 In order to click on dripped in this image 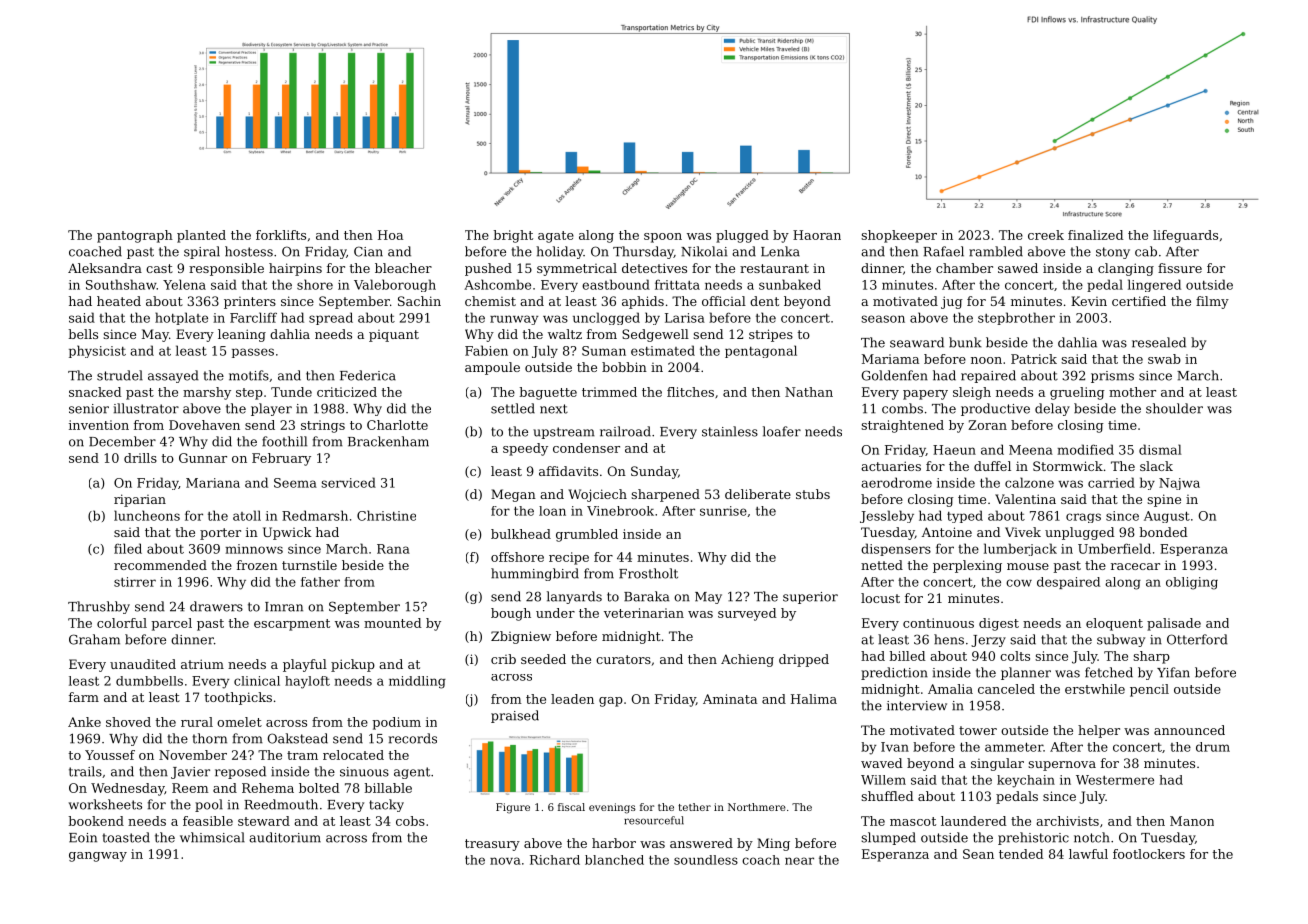, I will do `click(804, 660)`.
